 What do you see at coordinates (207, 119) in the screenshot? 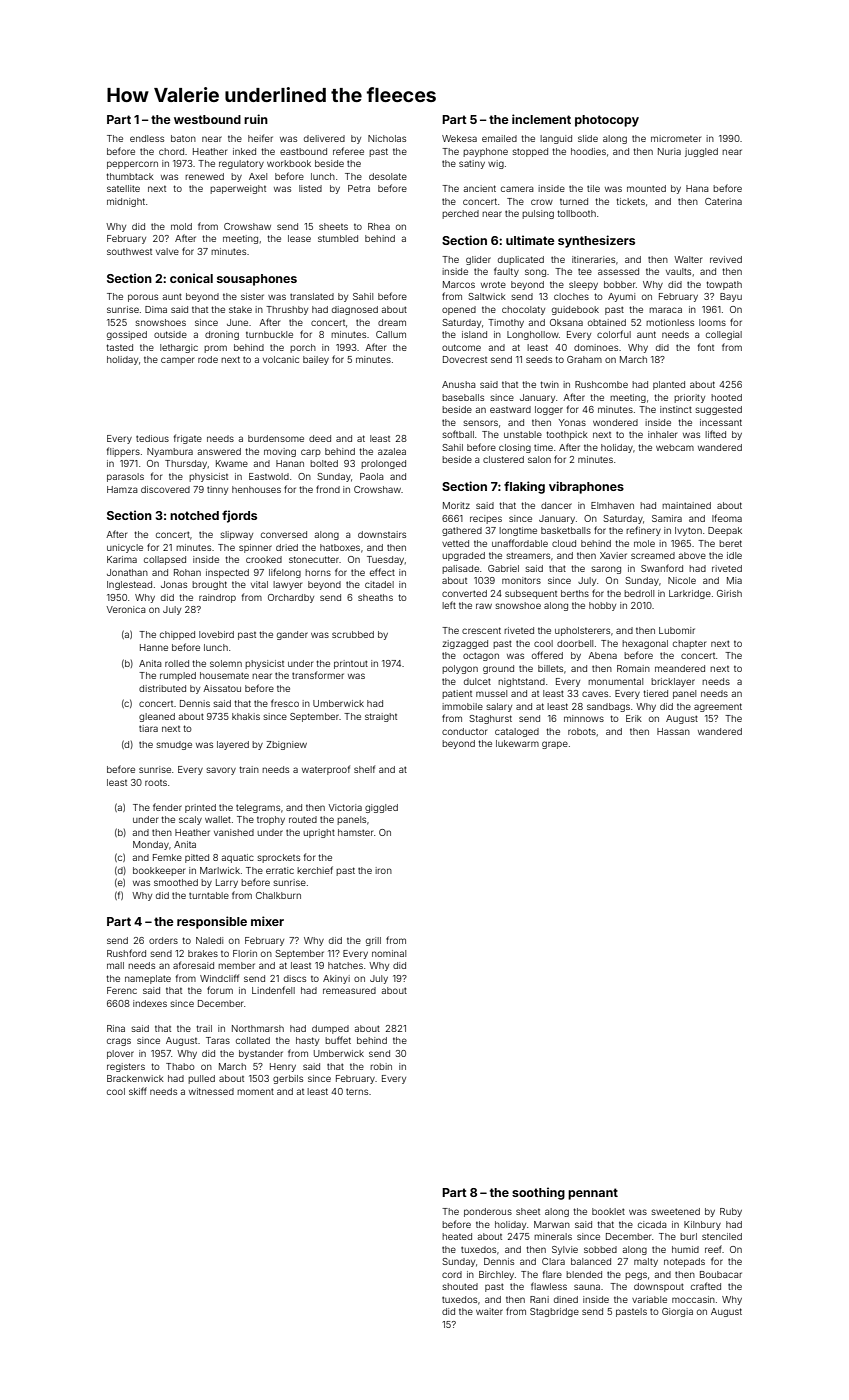
I see `westbound` at bounding box center [207, 119].
